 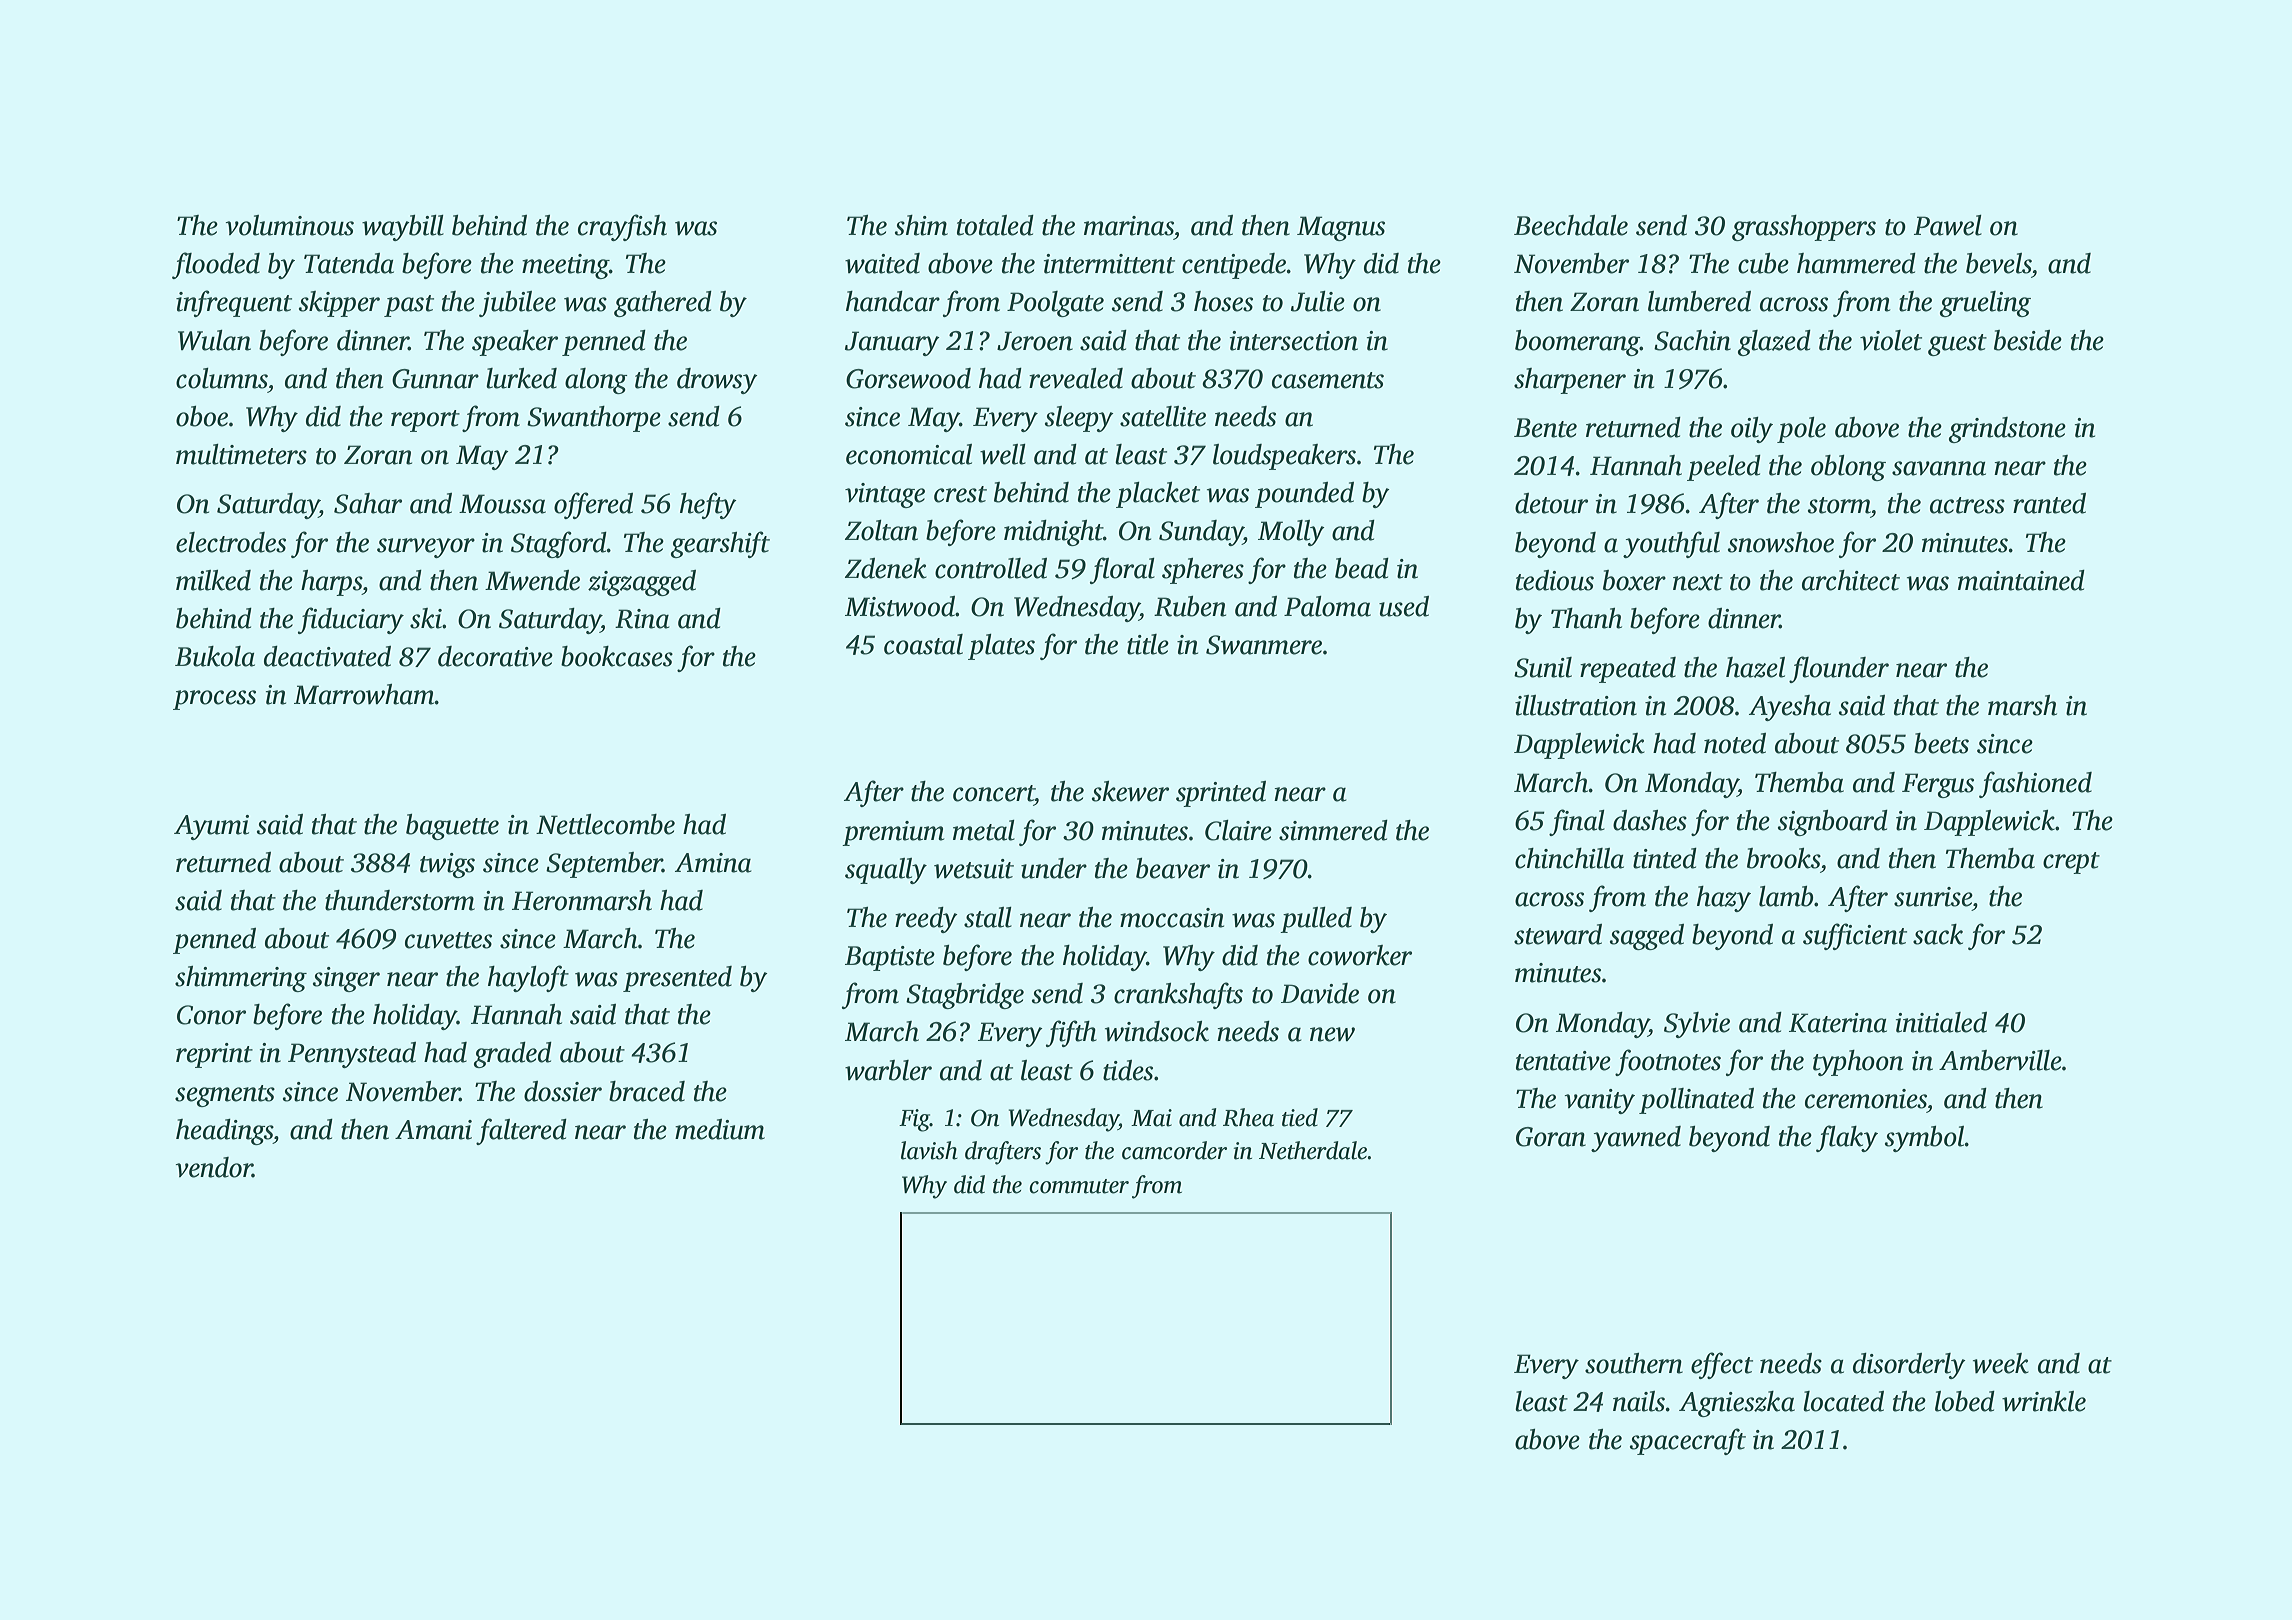 I want to click on voluminous, so click(x=289, y=225).
